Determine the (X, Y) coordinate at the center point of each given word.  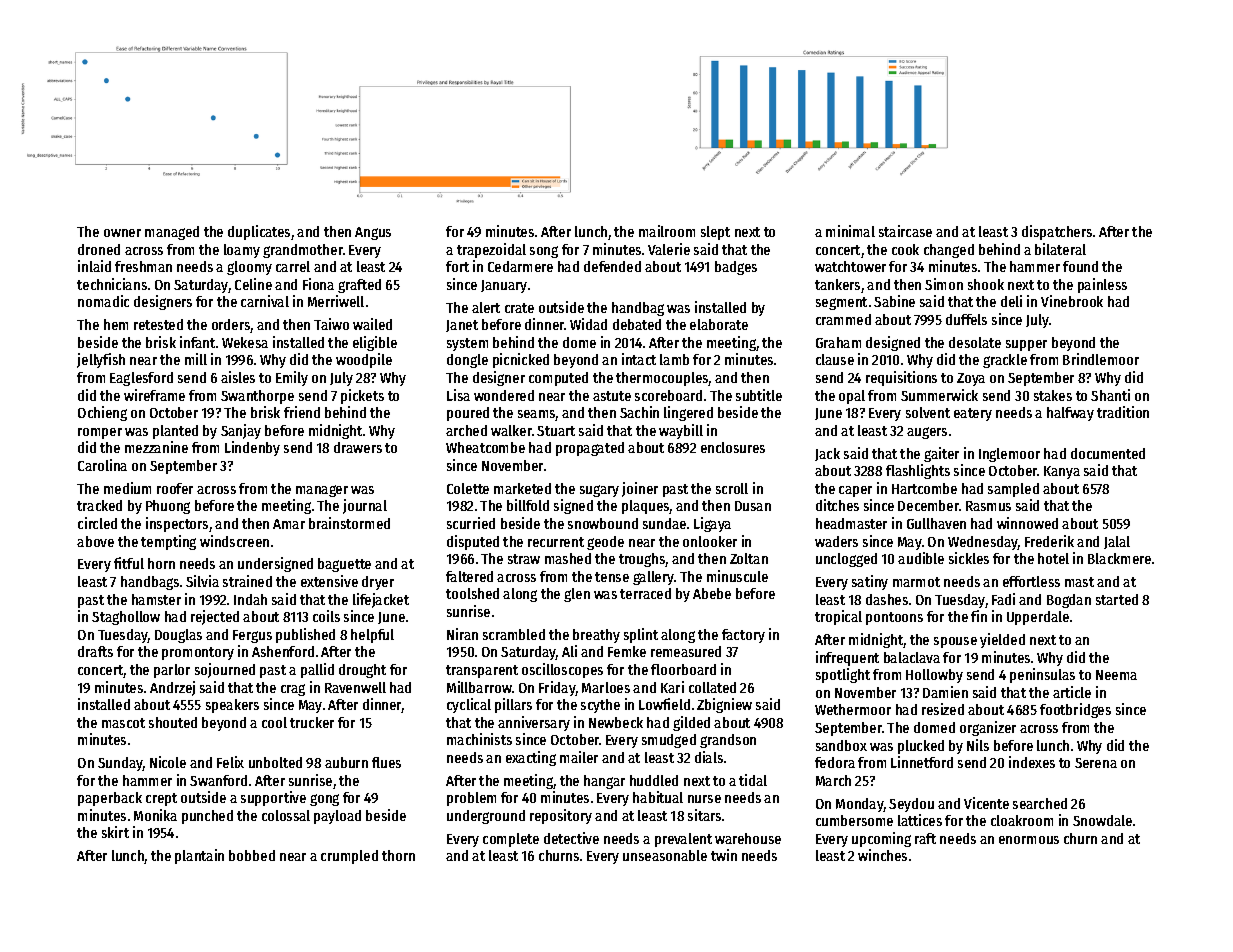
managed (172, 233)
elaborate (719, 324)
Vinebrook (1072, 301)
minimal (850, 231)
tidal (753, 780)
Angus (373, 233)
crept (161, 799)
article (1072, 692)
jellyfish (101, 360)
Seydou (911, 805)
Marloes (606, 687)
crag (293, 690)
